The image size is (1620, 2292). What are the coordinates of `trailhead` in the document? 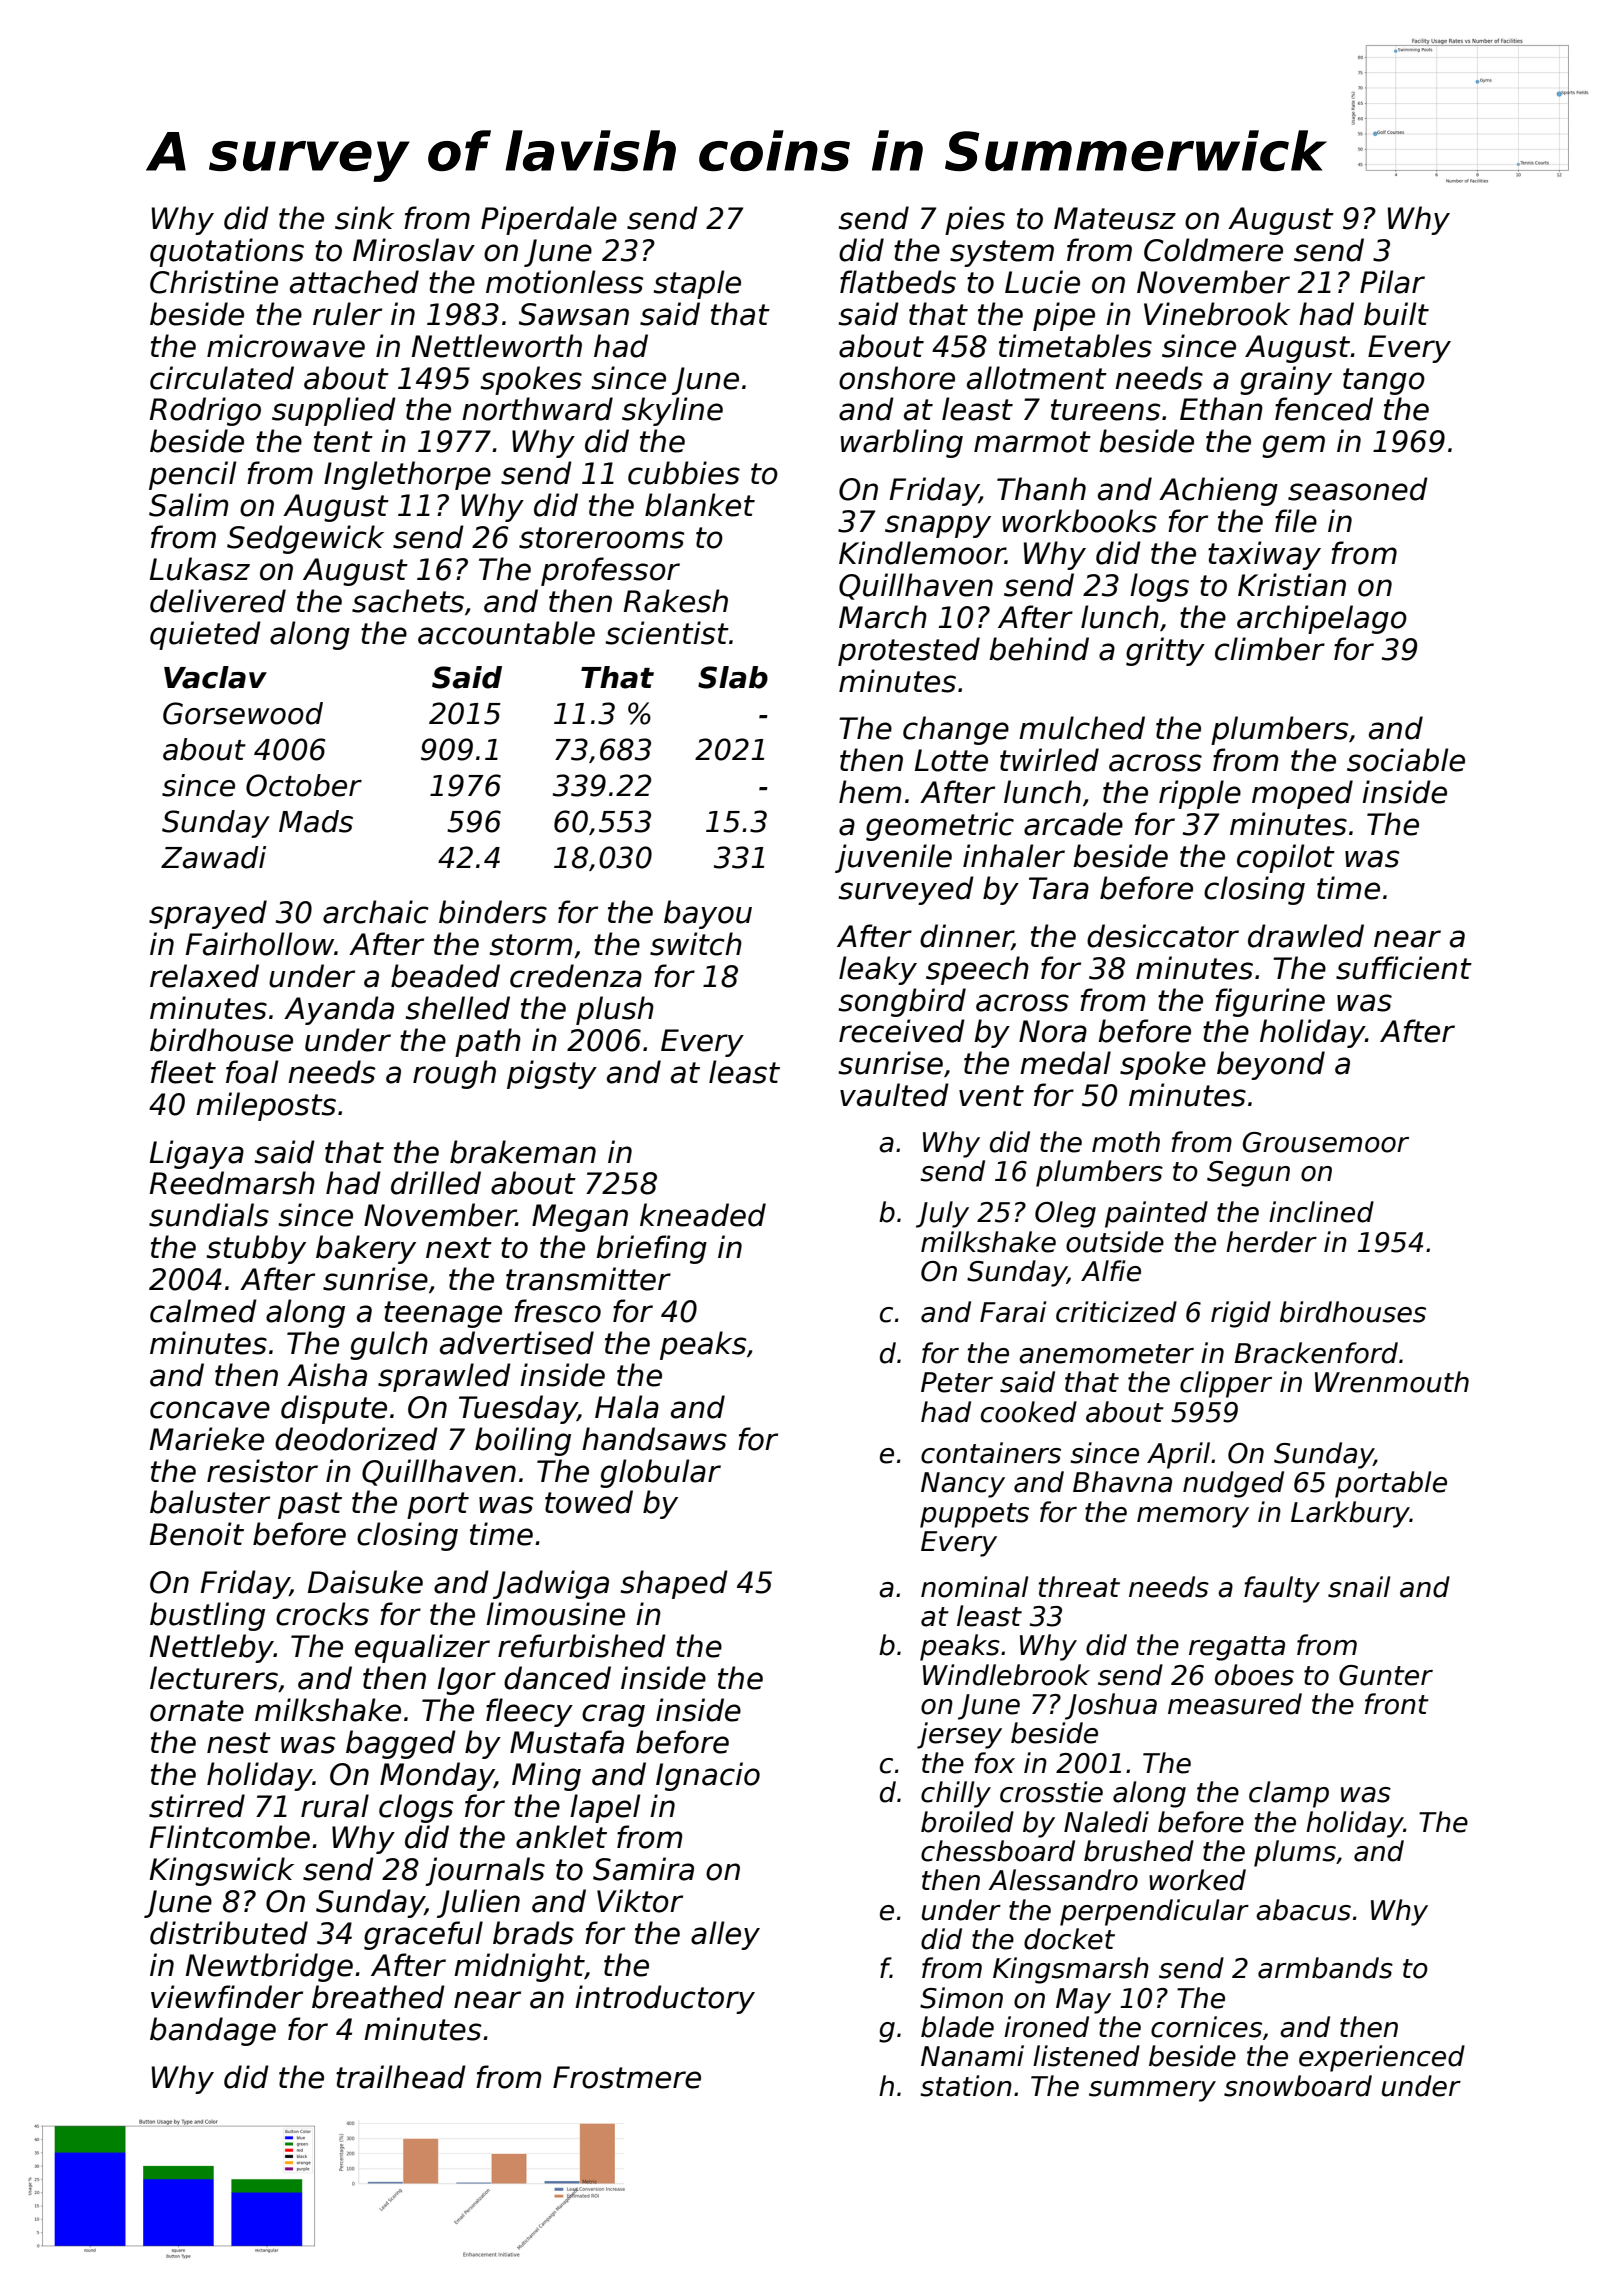 It's located at (401, 2077).
